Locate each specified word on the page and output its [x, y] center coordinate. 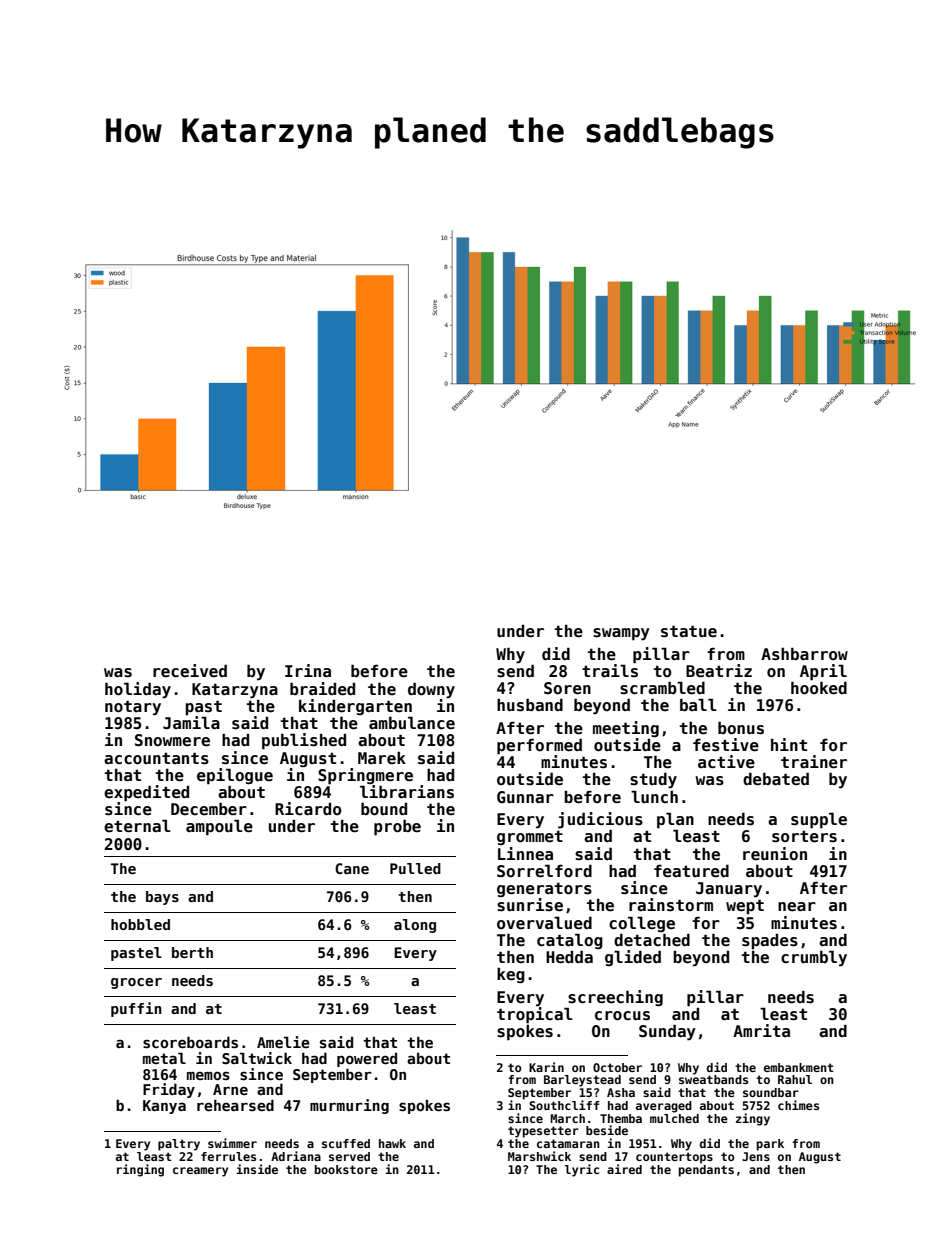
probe [397, 828]
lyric [581, 1170]
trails [610, 670]
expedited [146, 793]
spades [770, 941]
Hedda [569, 957]
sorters [804, 837]
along [415, 926]
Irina [308, 670]
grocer [136, 983]
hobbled [140, 924]
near [797, 907]
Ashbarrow [804, 654]
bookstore [346, 1169]
